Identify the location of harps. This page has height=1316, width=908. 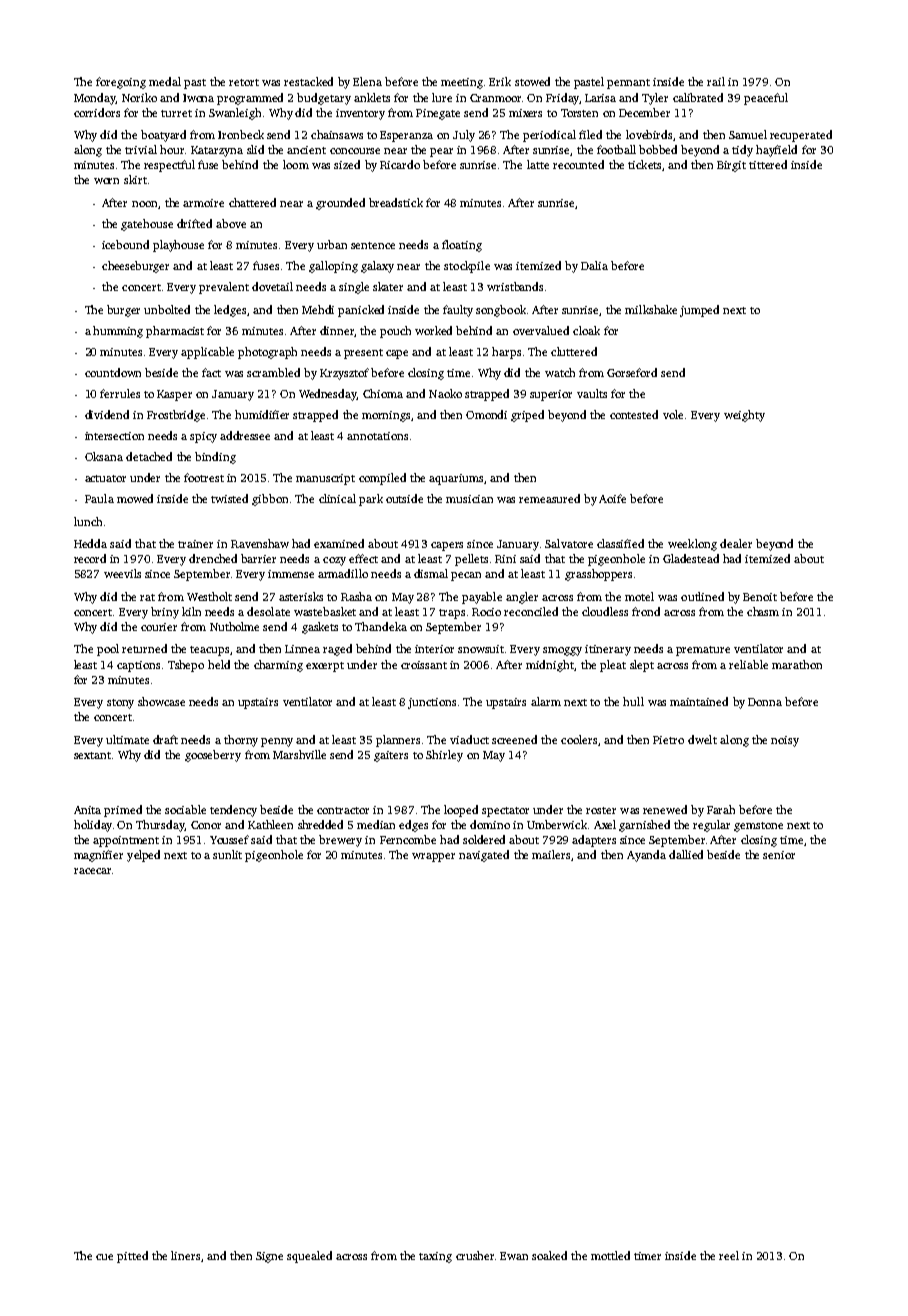
(506, 353).
